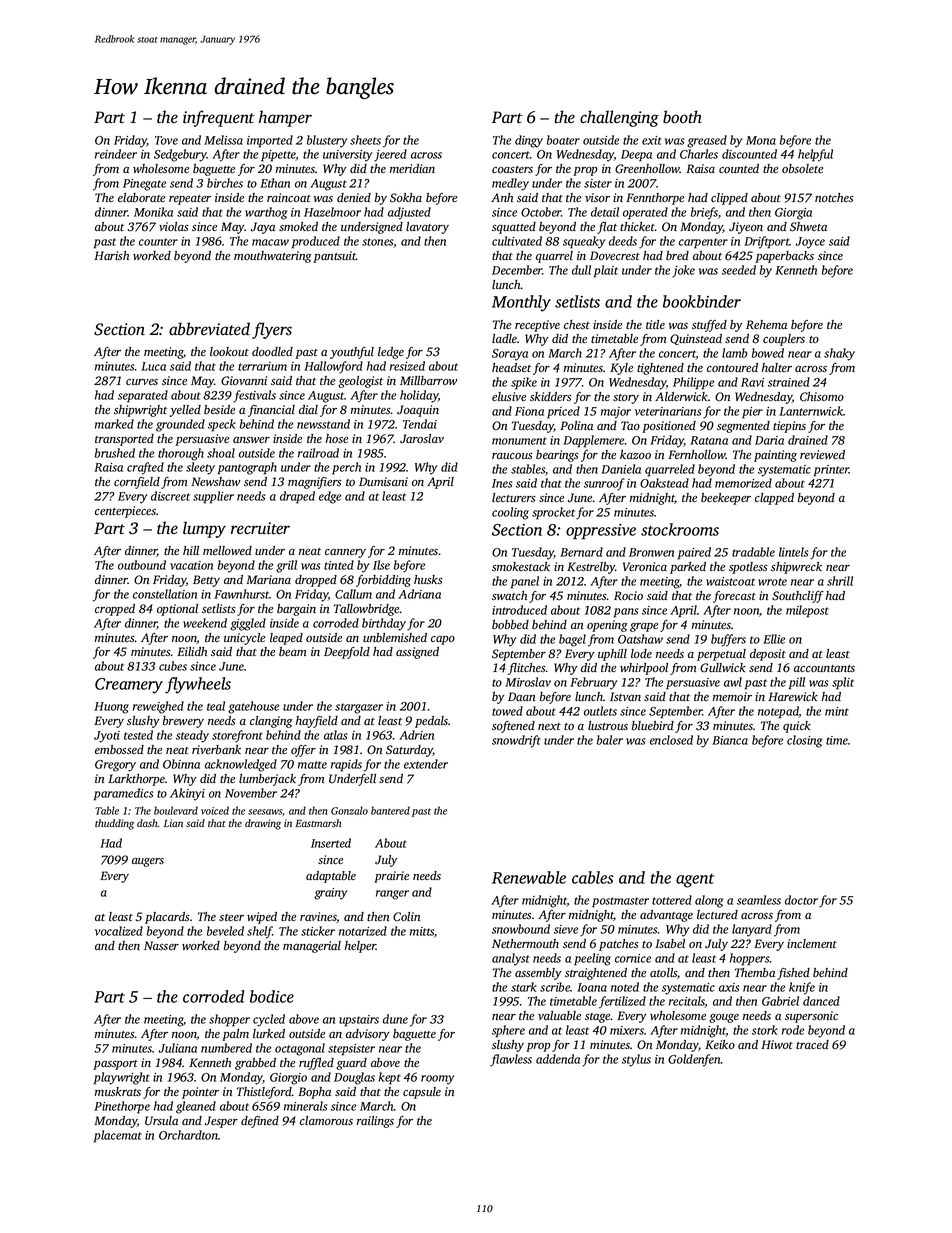 The image size is (952, 1233). What do you see at coordinates (732, 696) in the document?
I see `memoir` at bounding box center [732, 696].
